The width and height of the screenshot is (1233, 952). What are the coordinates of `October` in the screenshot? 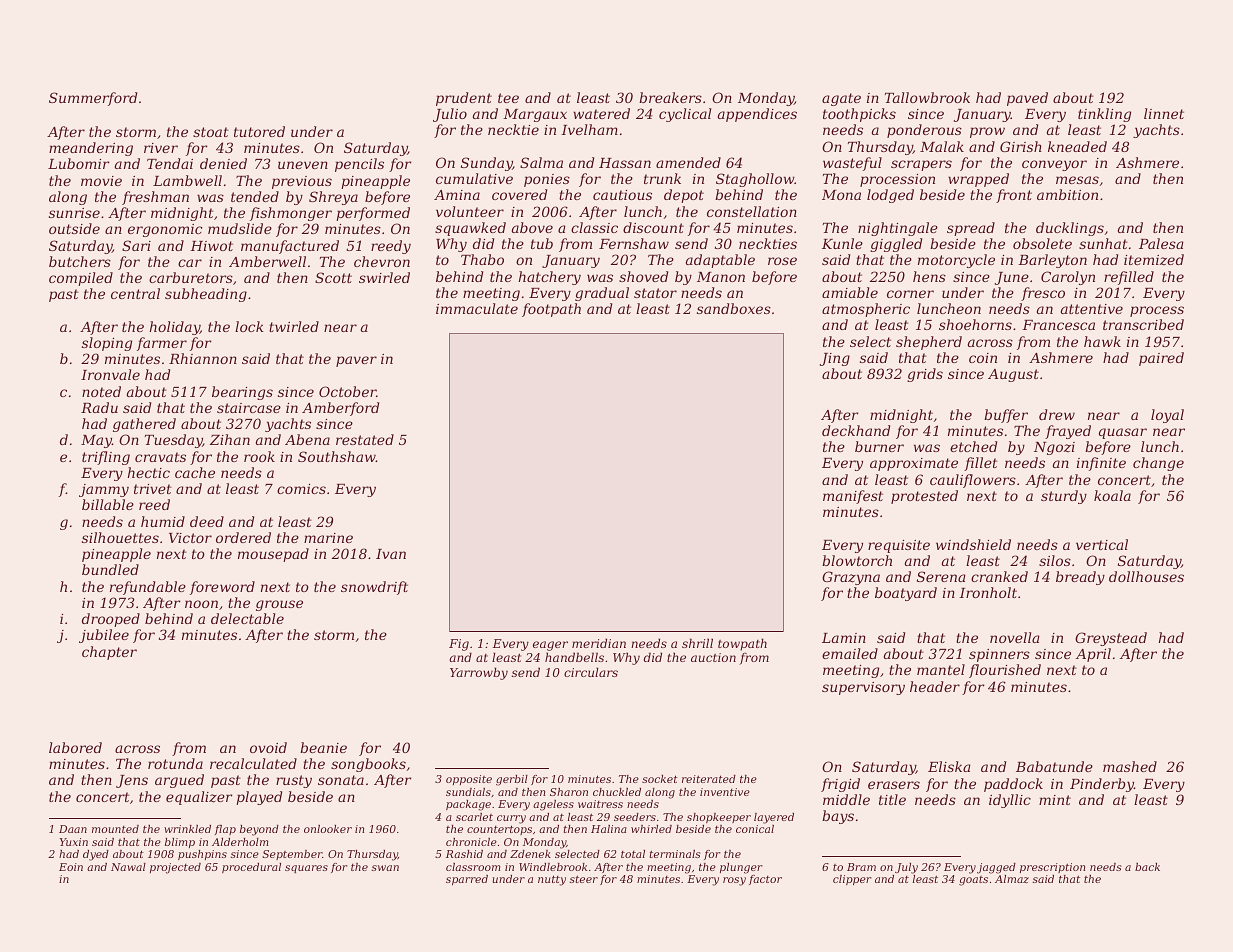 It's located at (347, 391).
